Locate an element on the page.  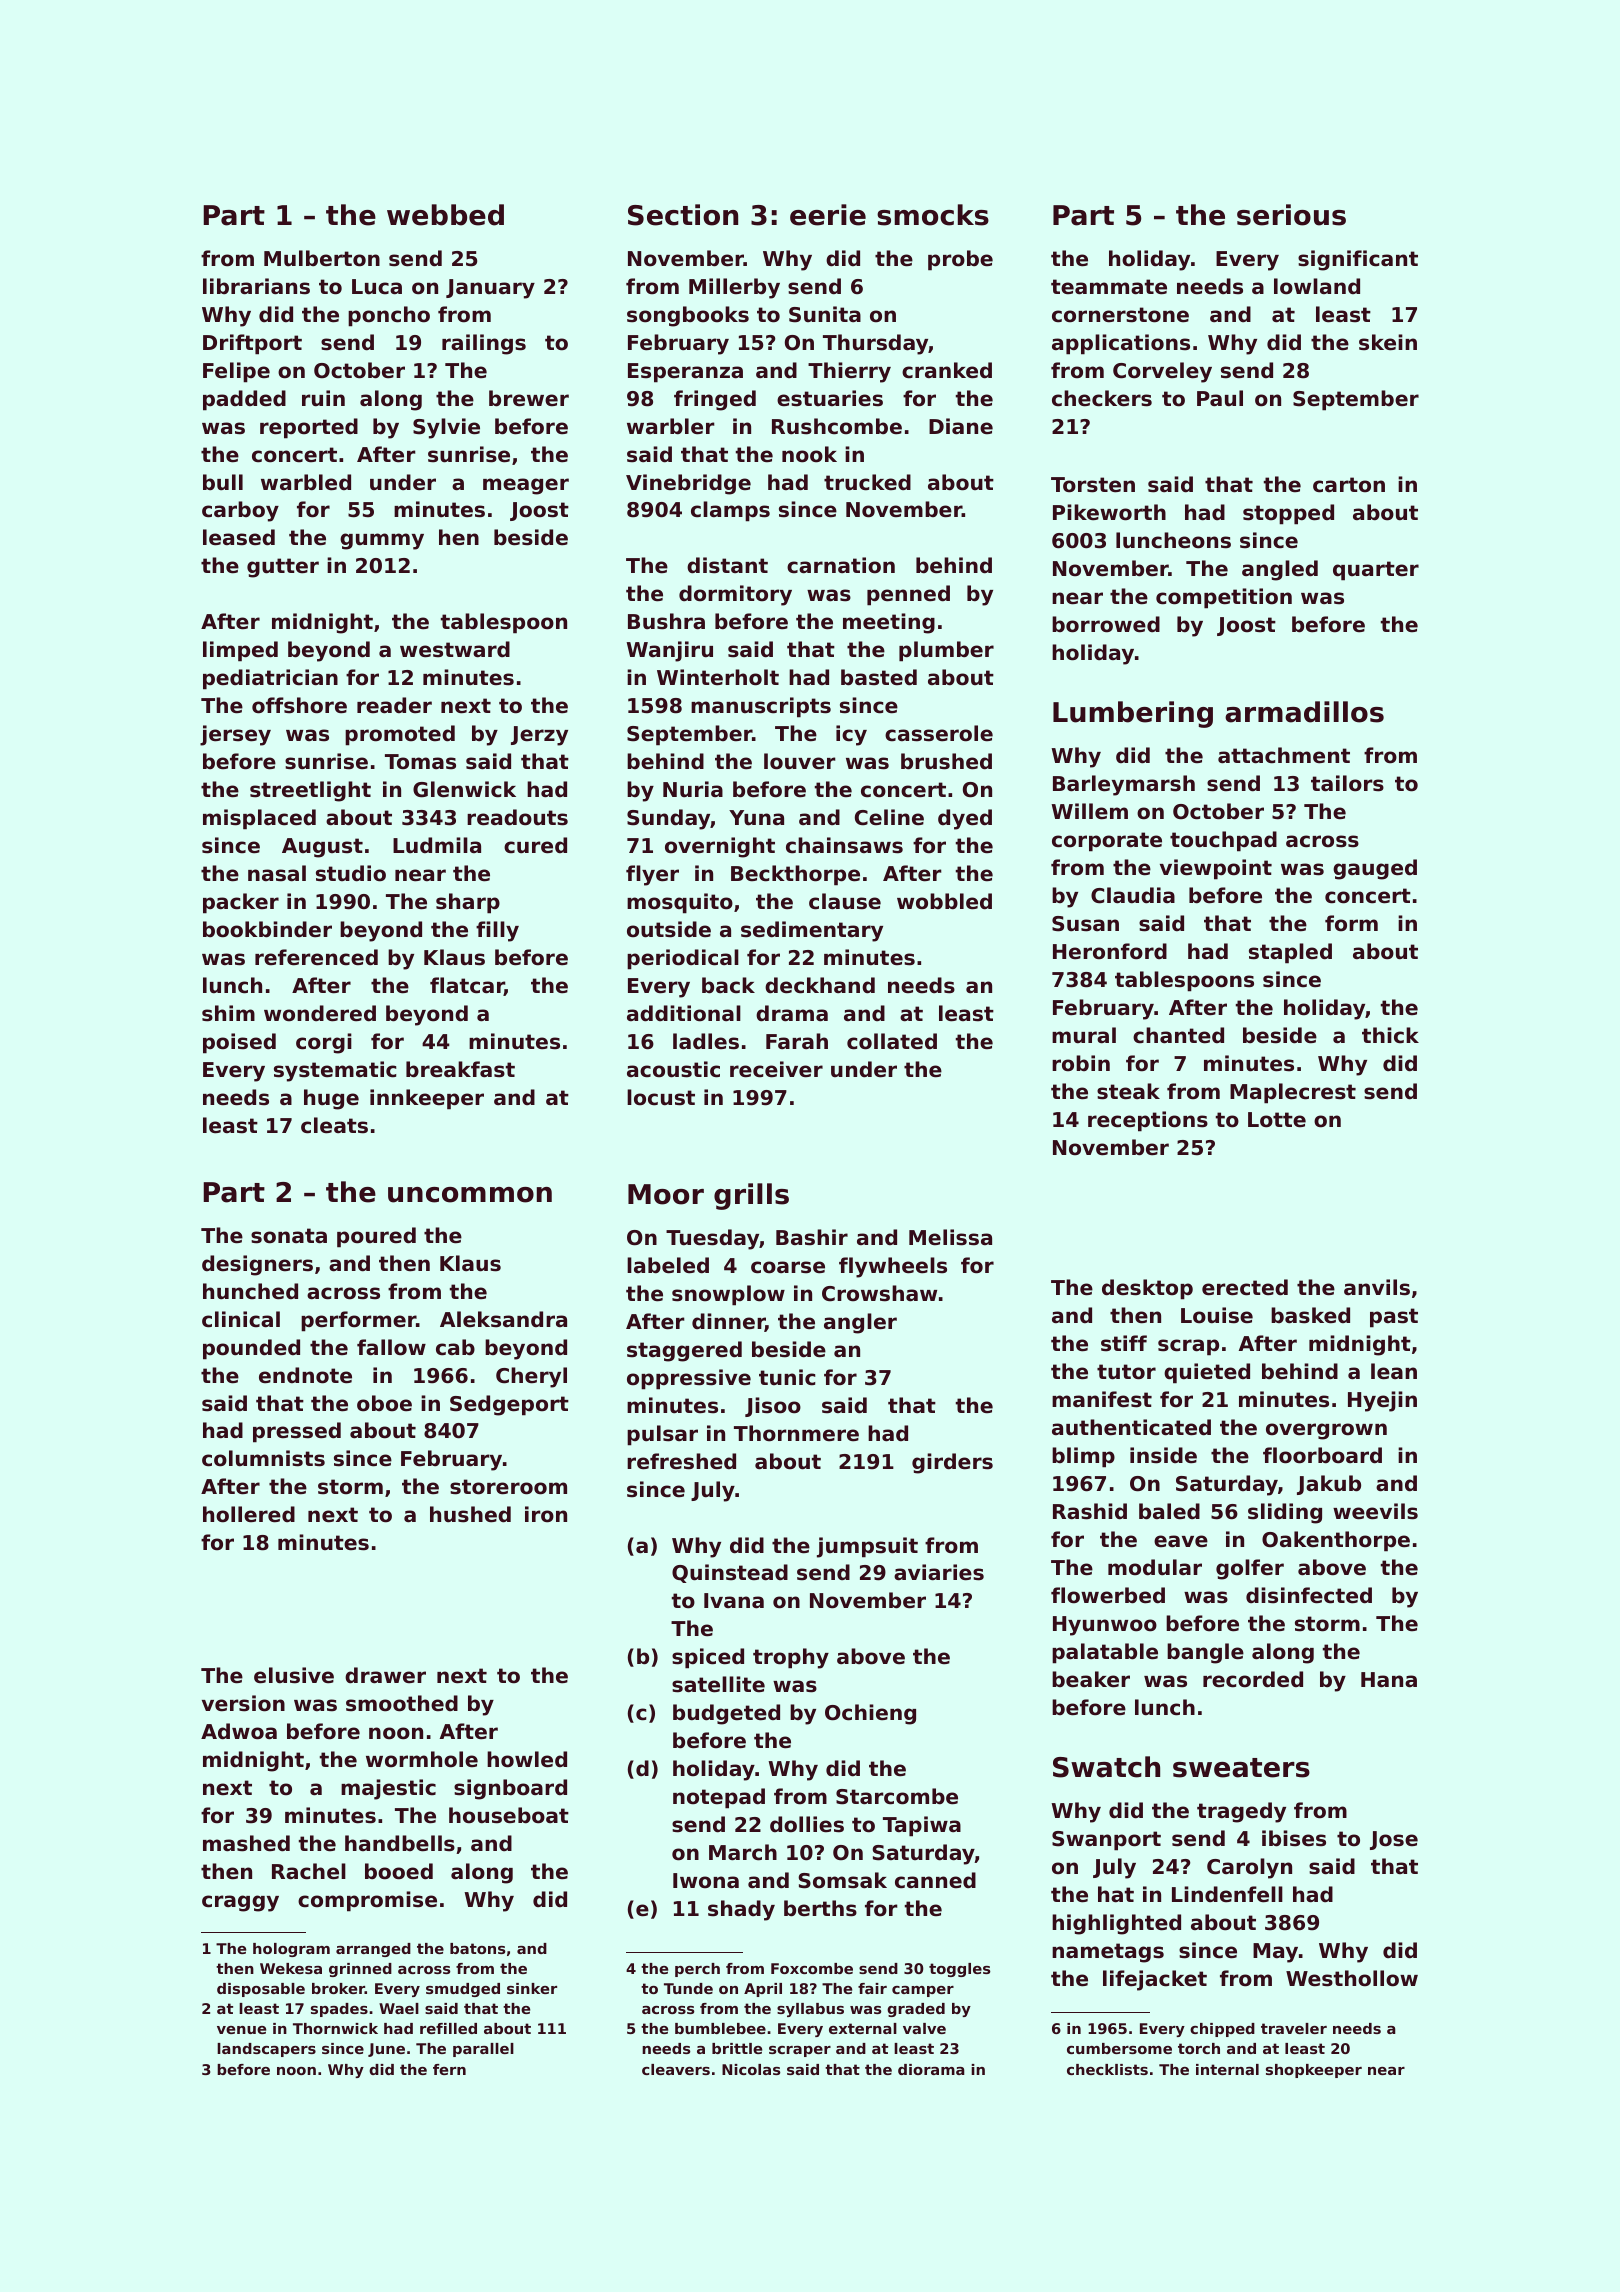
casserole is located at coordinates (939, 733).
